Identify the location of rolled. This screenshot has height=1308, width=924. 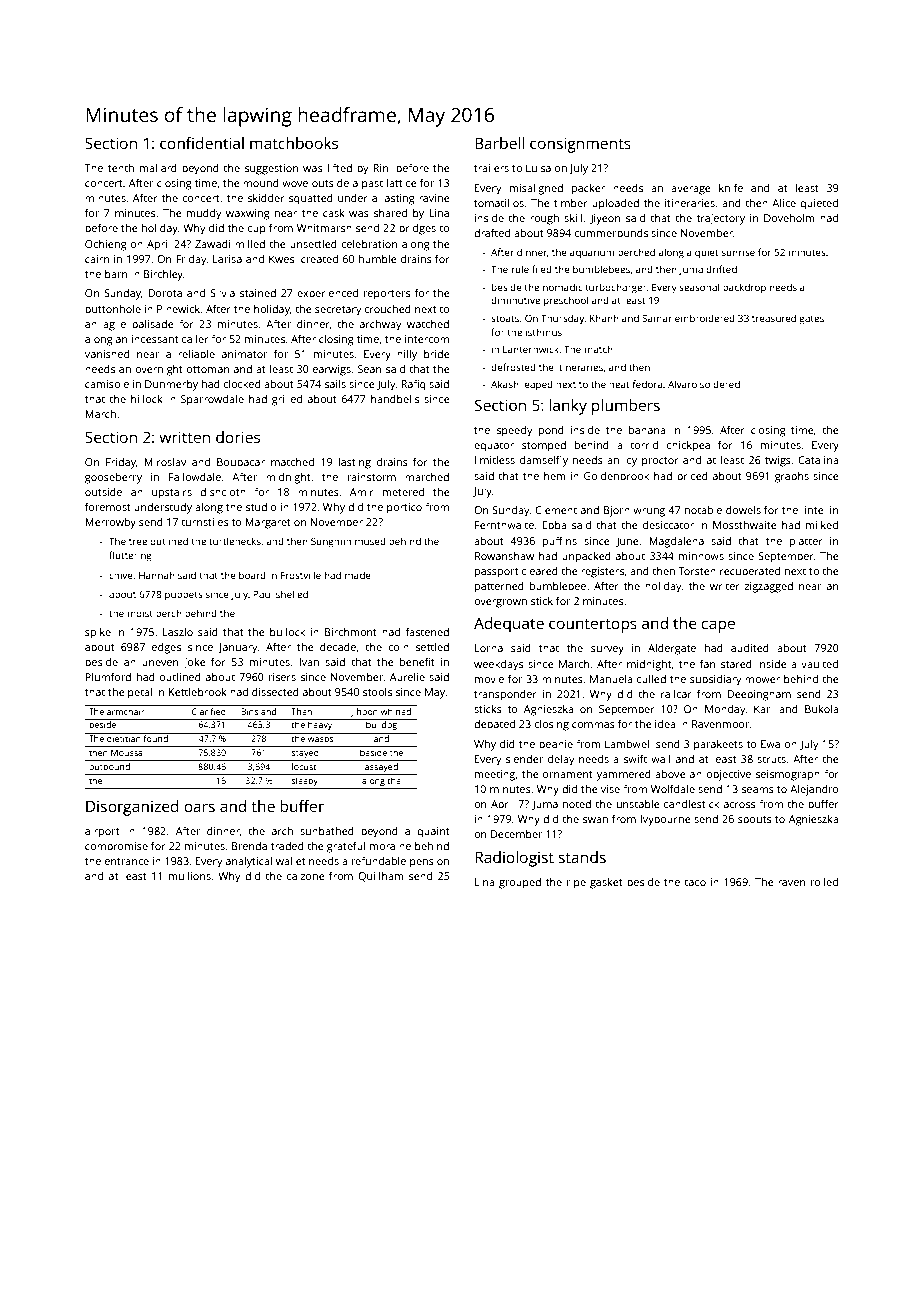
(824, 882).
